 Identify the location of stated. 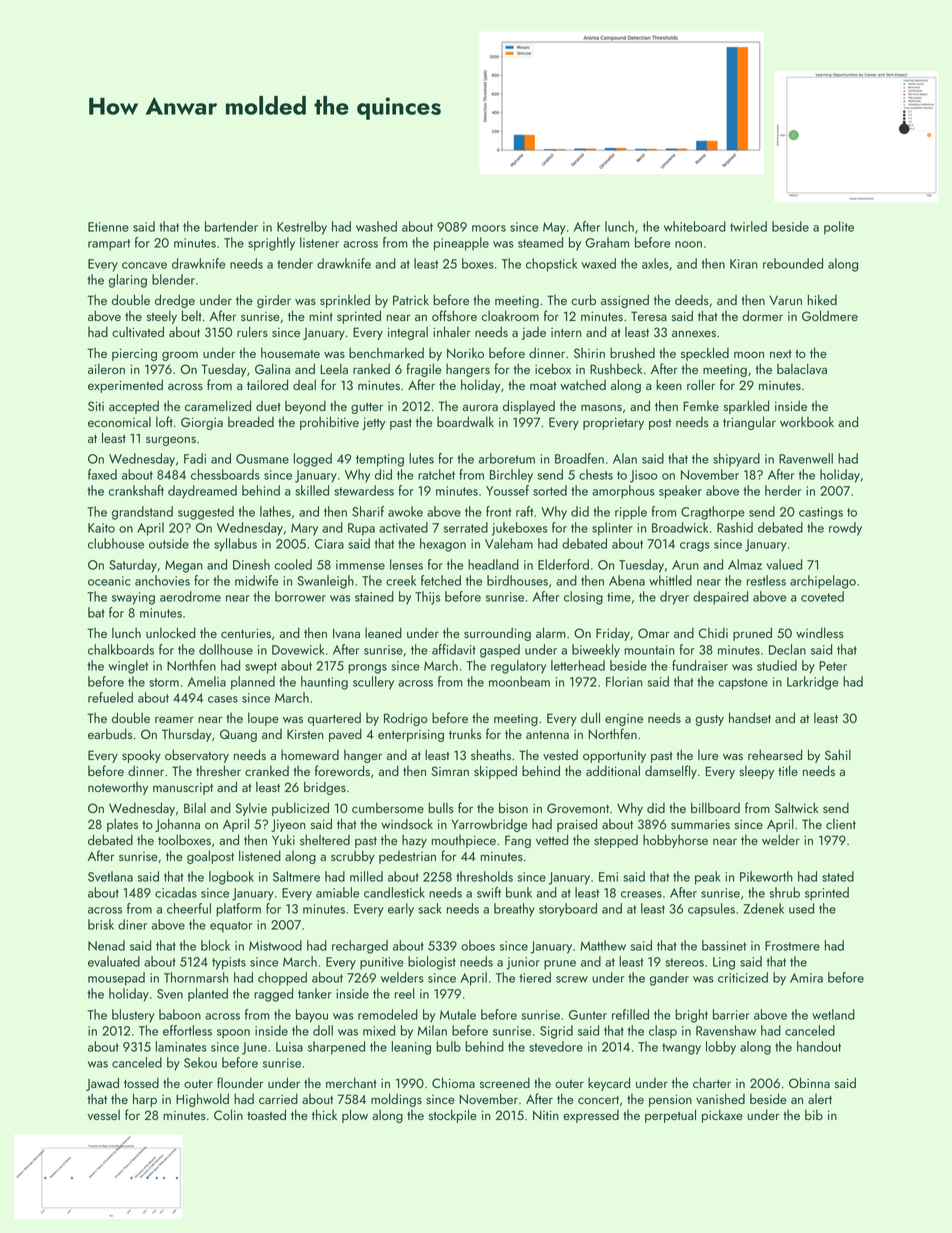
(838, 876).
